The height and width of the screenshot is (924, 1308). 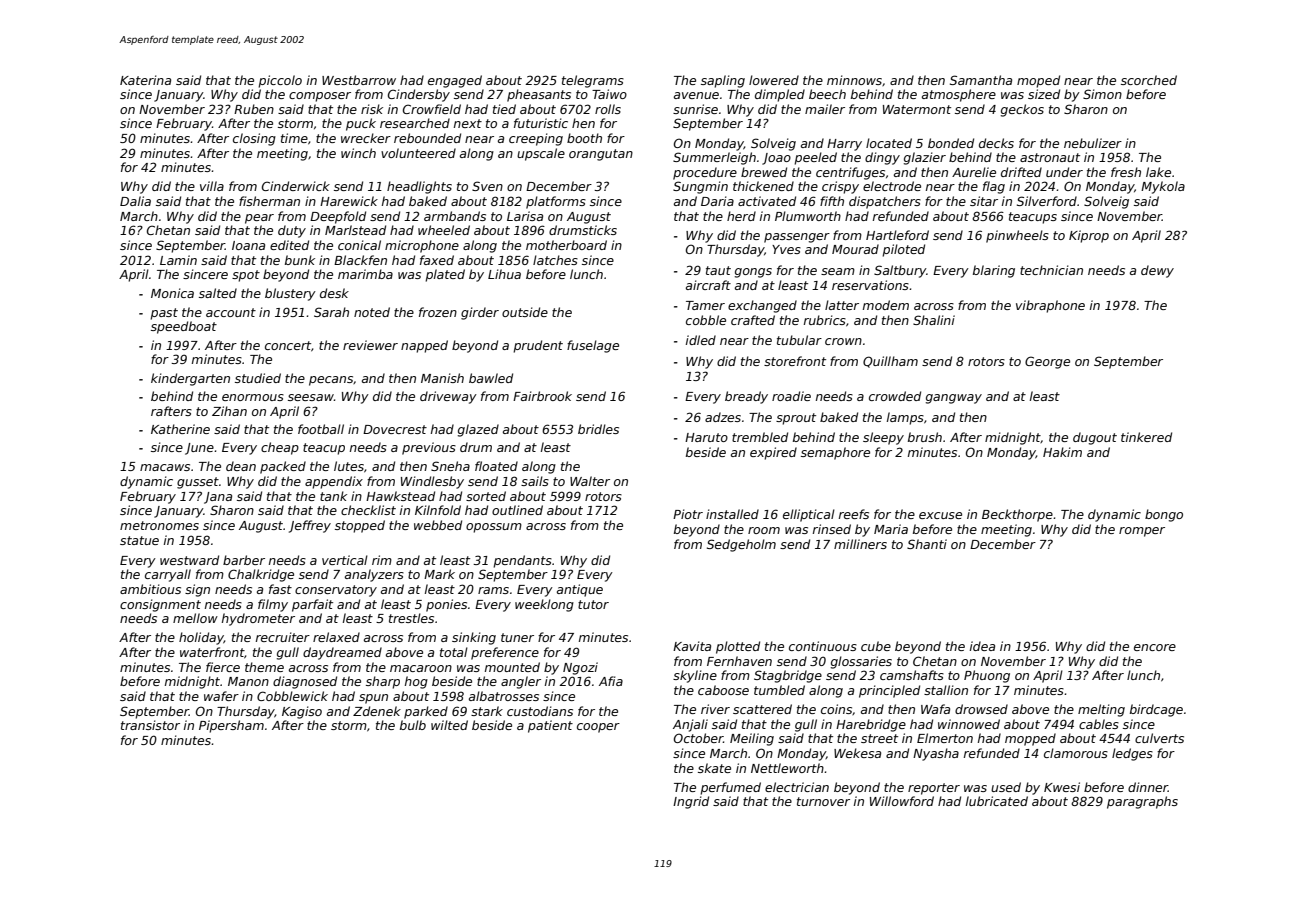 I want to click on wilted, so click(x=449, y=725).
